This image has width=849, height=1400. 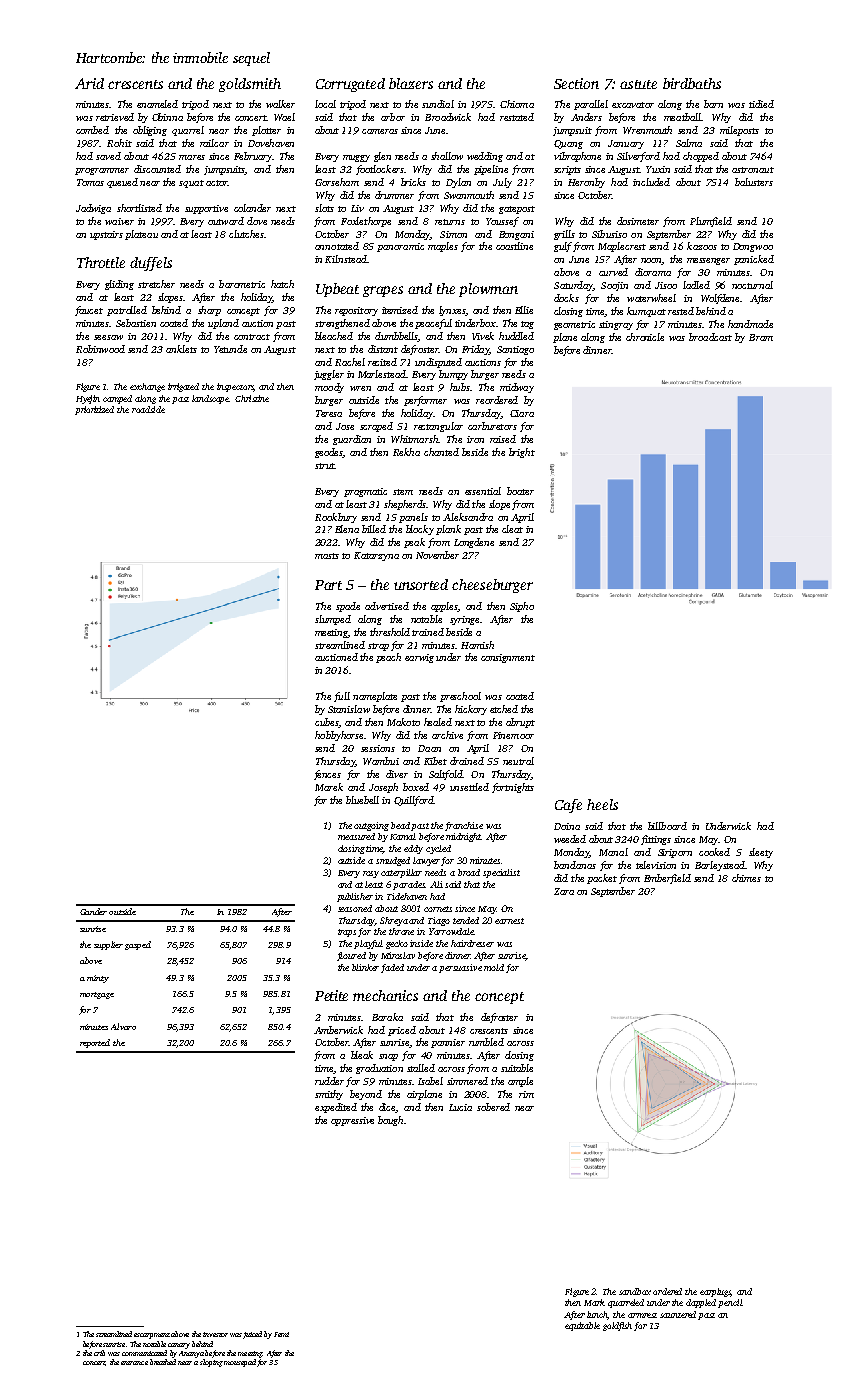 What do you see at coordinates (326, 722) in the image?
I see `cubes` at bounding box center [326, 722].
